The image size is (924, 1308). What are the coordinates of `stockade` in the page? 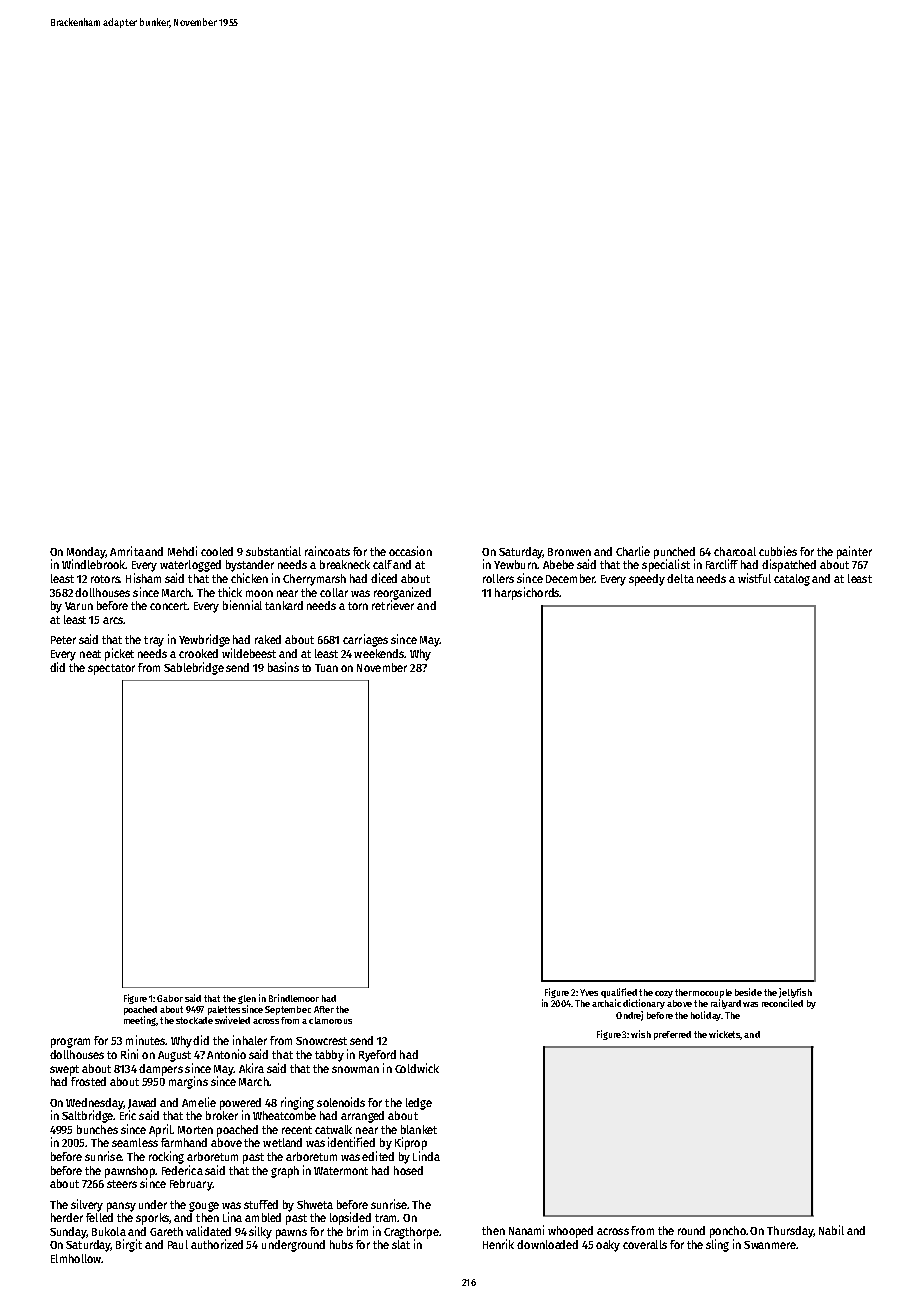 It's located at (194, 1020).
